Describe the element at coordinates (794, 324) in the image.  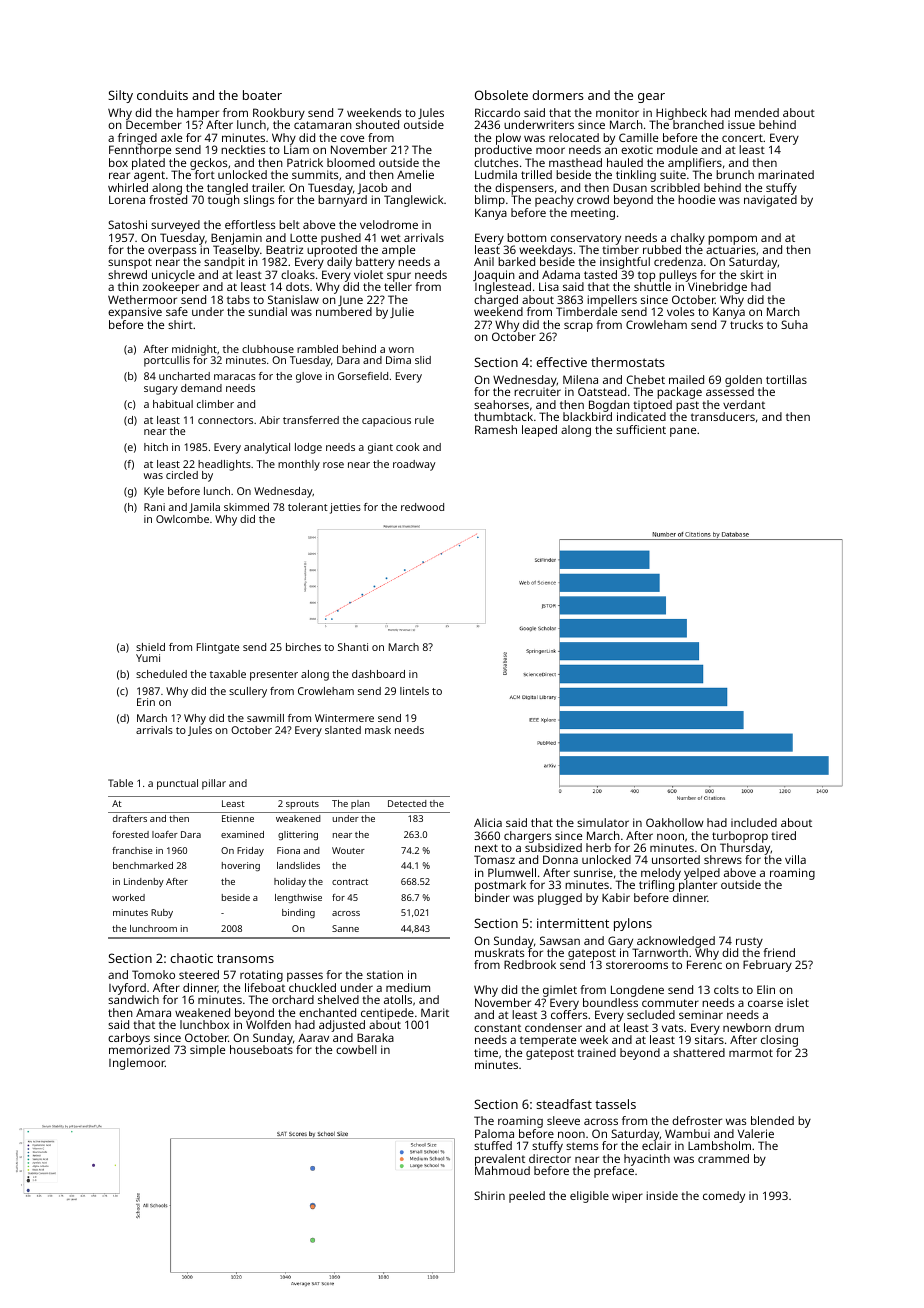
I see `Suha` at that location.
